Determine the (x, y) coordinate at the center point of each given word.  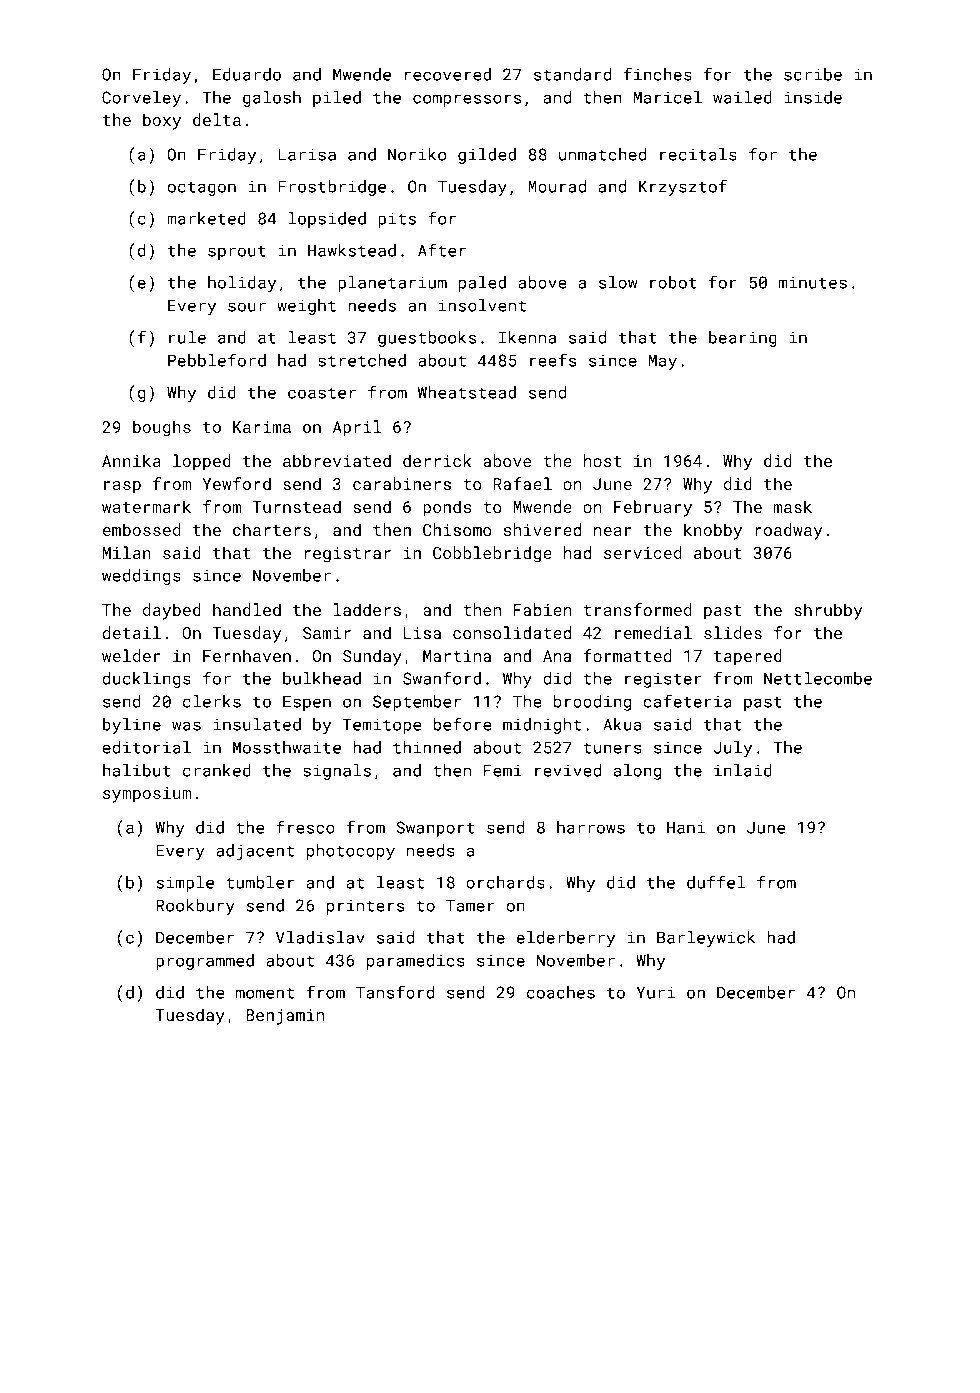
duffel (716, 882)
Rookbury (195, 907)
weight (306, 307)
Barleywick (706, 939)
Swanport (435, 829)
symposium (147, 795)
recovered (448, 74)
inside (813, 97)
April (357, 428)
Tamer (470, 905)
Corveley (141, 99)
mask (792, 506)
